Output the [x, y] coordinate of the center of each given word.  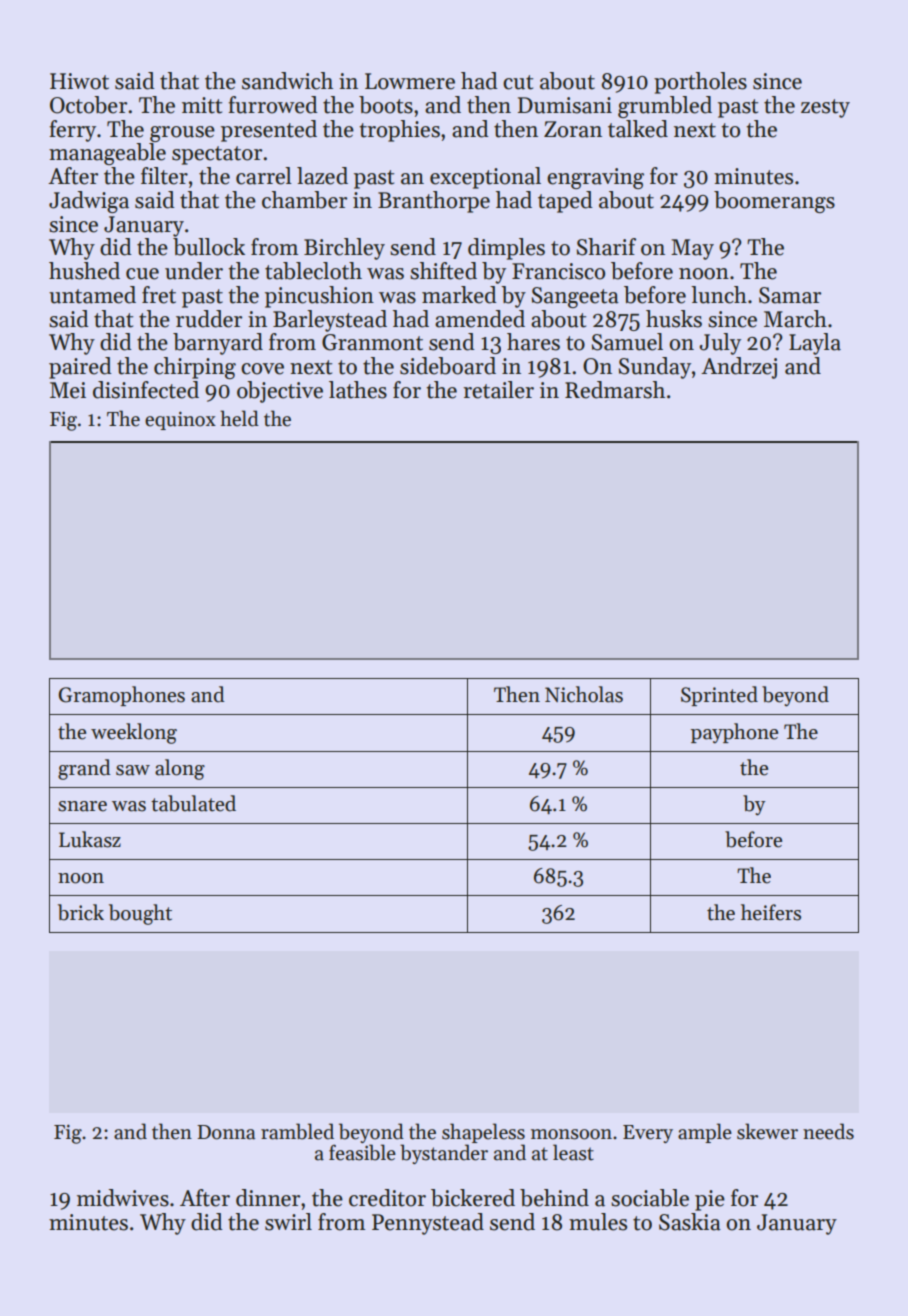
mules [598, 1222]
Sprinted [719, 696]
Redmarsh [615, 390]
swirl [288, 1222]
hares [533, 342]
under [194, 271]
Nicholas [584, 694]
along [180, 769]
